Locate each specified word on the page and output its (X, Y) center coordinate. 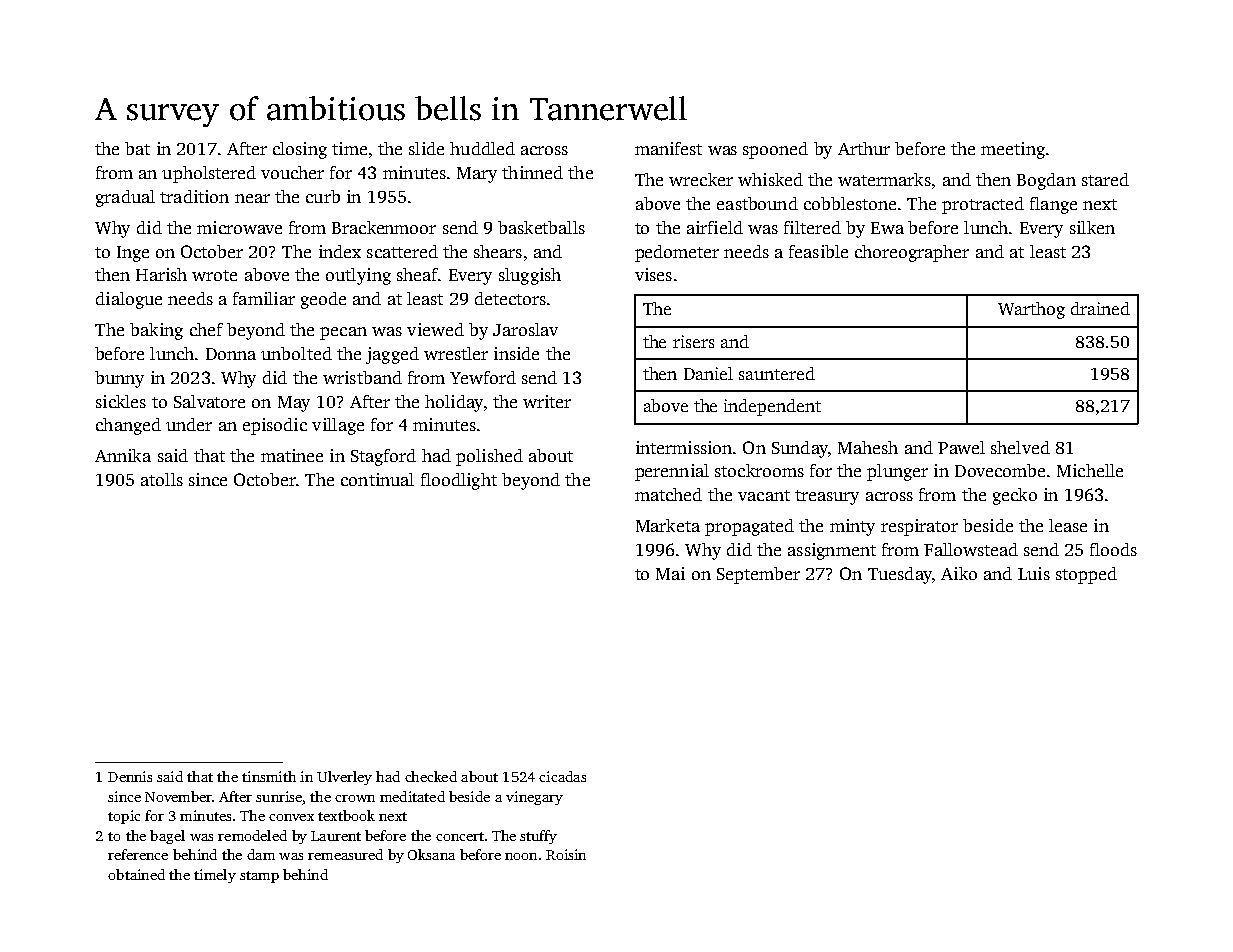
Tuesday (900, 575)
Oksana (431, 854)
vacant (764, 495)
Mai (670, 573)
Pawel (961, 447)
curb (323, 196)
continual (377, 479)
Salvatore (209, 401)
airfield (715, 227)
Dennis (130, 776)
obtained (136, 874)
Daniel (708, 373)
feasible (818, 251)
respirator (919, 527)
